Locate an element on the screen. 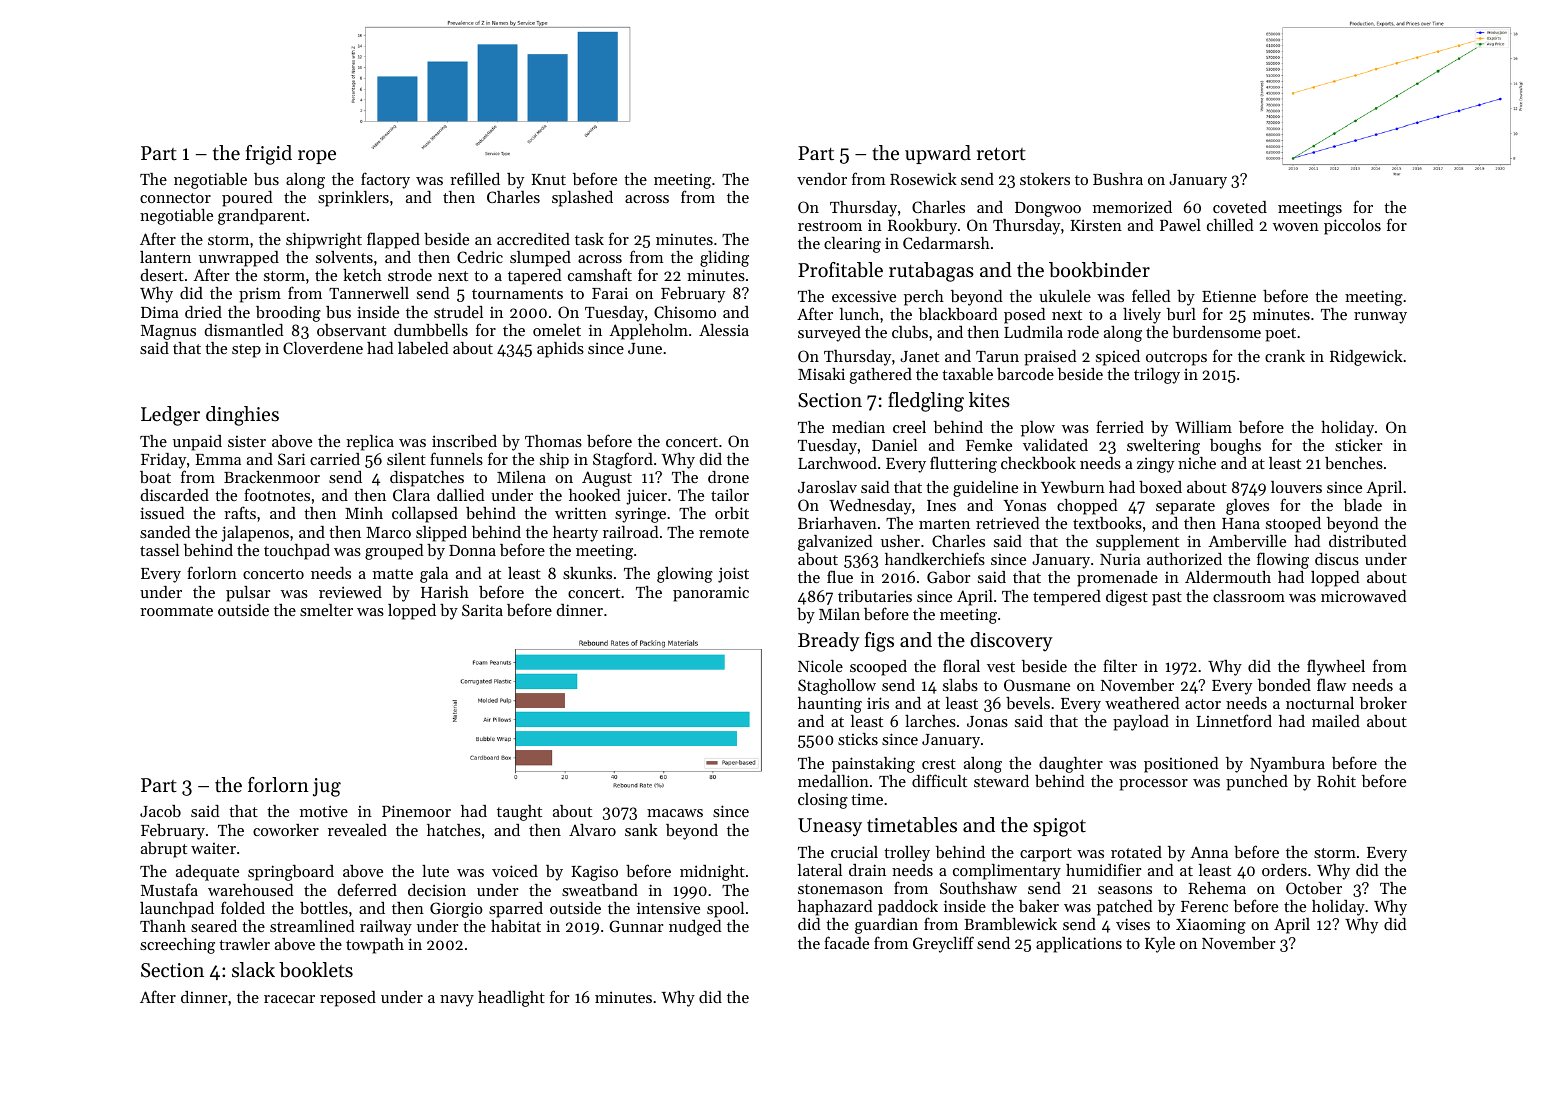 This screenshot has height=1094, width=1547. gloves is located at coordinates (1247, 507).
